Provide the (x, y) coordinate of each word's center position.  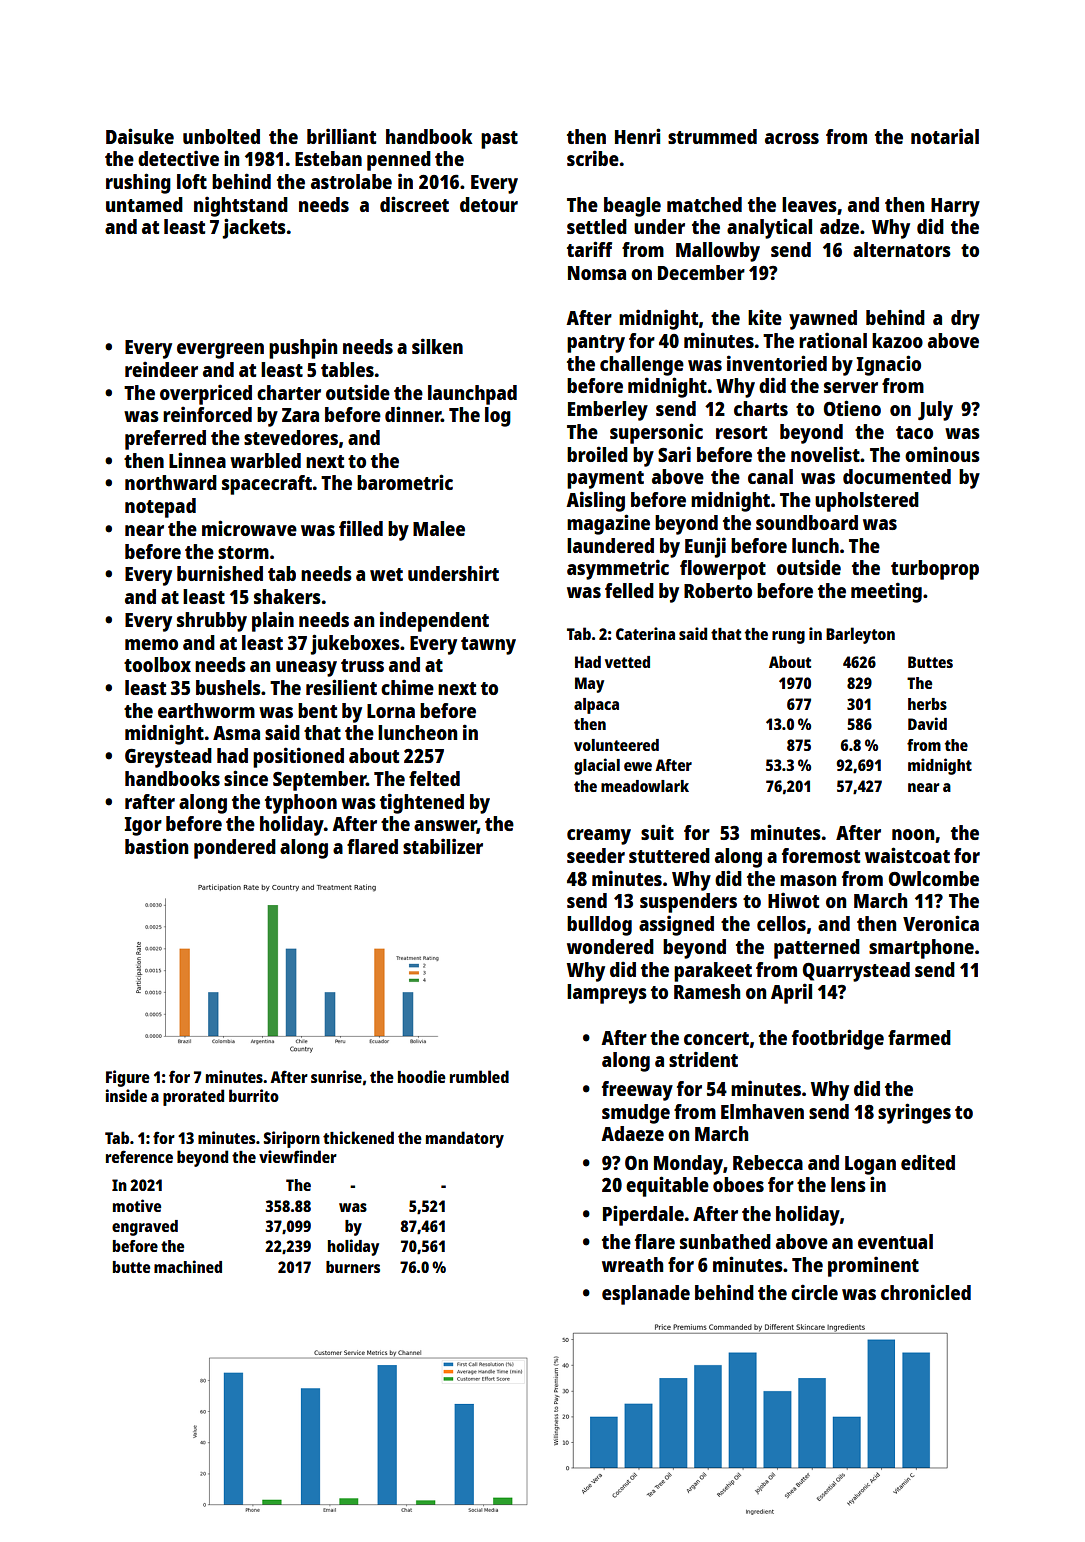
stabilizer (443, 846)
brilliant (341, 136)
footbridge (838, 1039)
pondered (235, 849)
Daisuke (140, 136)
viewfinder (298, 1156)
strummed (712, 136)
